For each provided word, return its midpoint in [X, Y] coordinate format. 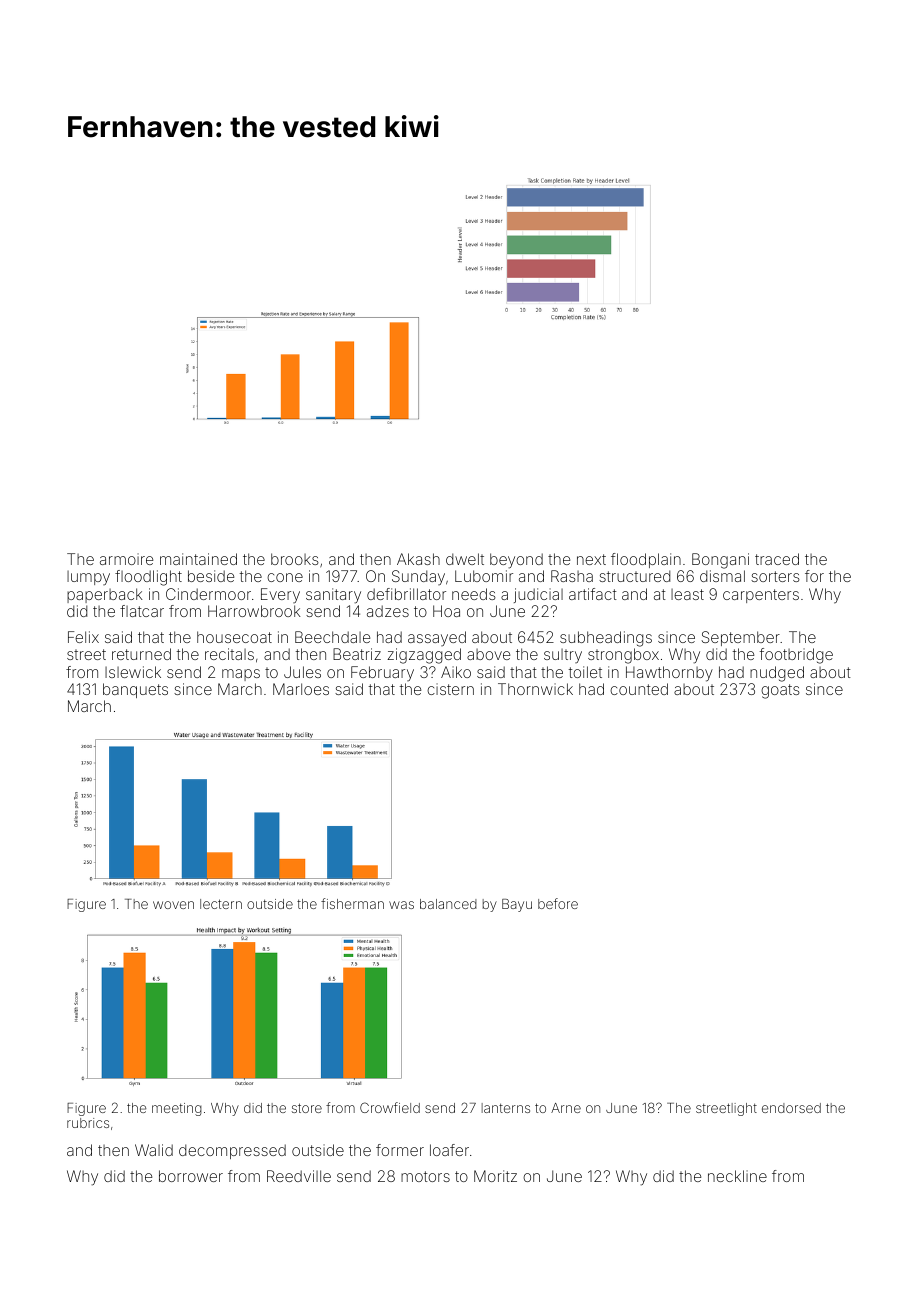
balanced [448, 904]
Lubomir [484, 576]
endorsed [791, 1108]
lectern [221, 904]
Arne [566, 1108]
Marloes [301, 689]
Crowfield [390, 1107]
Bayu [517, 905]
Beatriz [357, 654]
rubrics [88, 1123]
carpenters [761, 596]
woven [173, 905]
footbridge [796, 656]
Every [280, 595]
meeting [177, 1109]
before [558, 903]
